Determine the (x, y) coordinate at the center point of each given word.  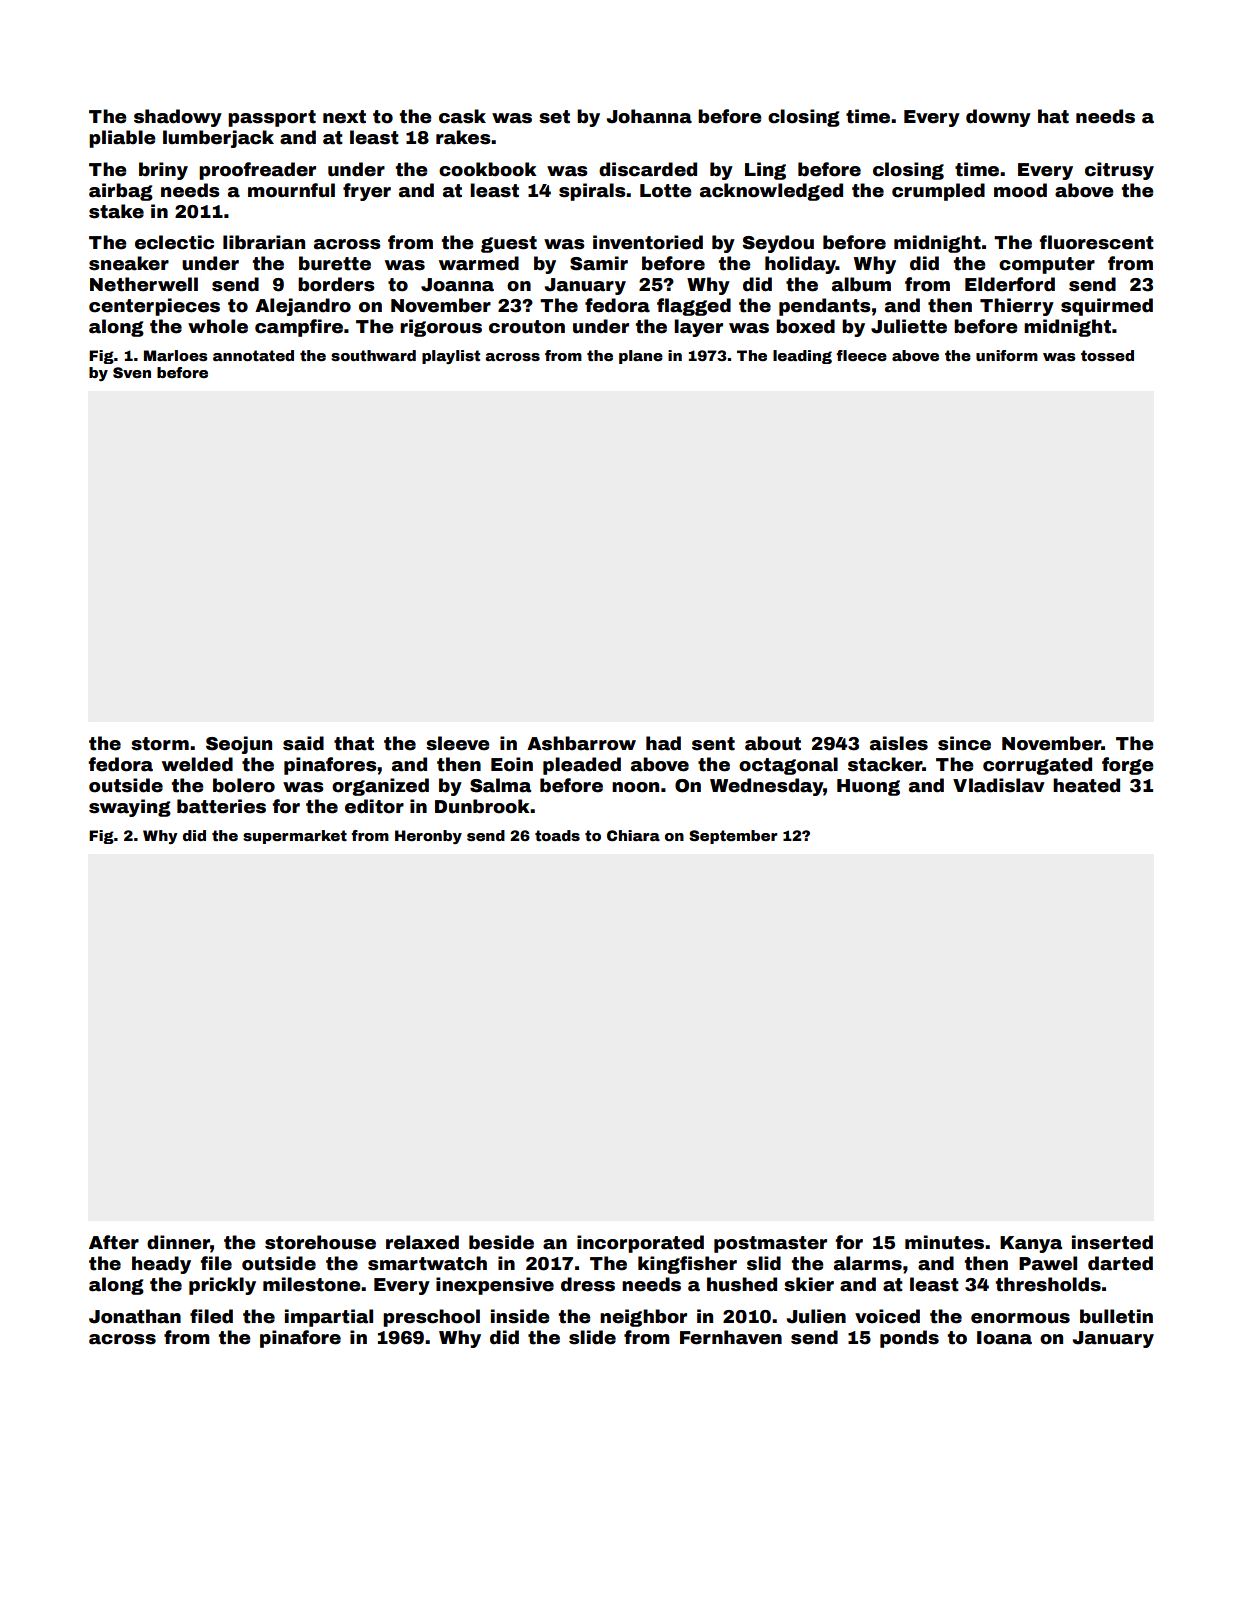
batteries (221, 806)
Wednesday (766, 787)
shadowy (178, 118)
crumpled (938, 192)
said (303, 743)
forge (1128, 766)
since (964, 743)
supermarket (295, 837)
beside (501, 1242)
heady (161, 1265)
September (733, 837)
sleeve (458, 743)
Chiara (633, 835)
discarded (648, 169)
